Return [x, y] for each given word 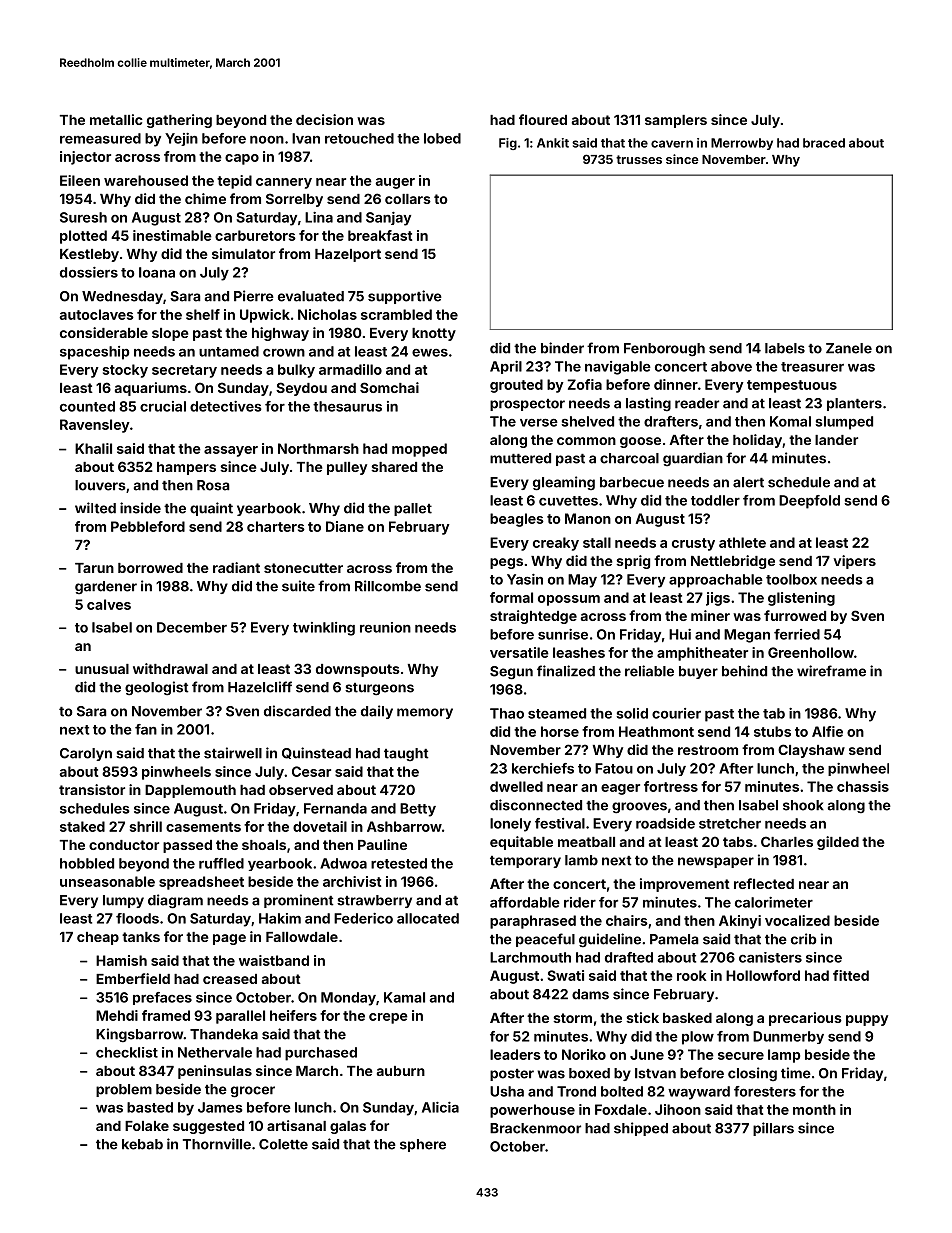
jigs [718, 599]
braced [824, 143]
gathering [179, 121]
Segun [511, 673]
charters [276, 526]
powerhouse [532, 1111]
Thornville [217, 1144]
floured [543, 119]
